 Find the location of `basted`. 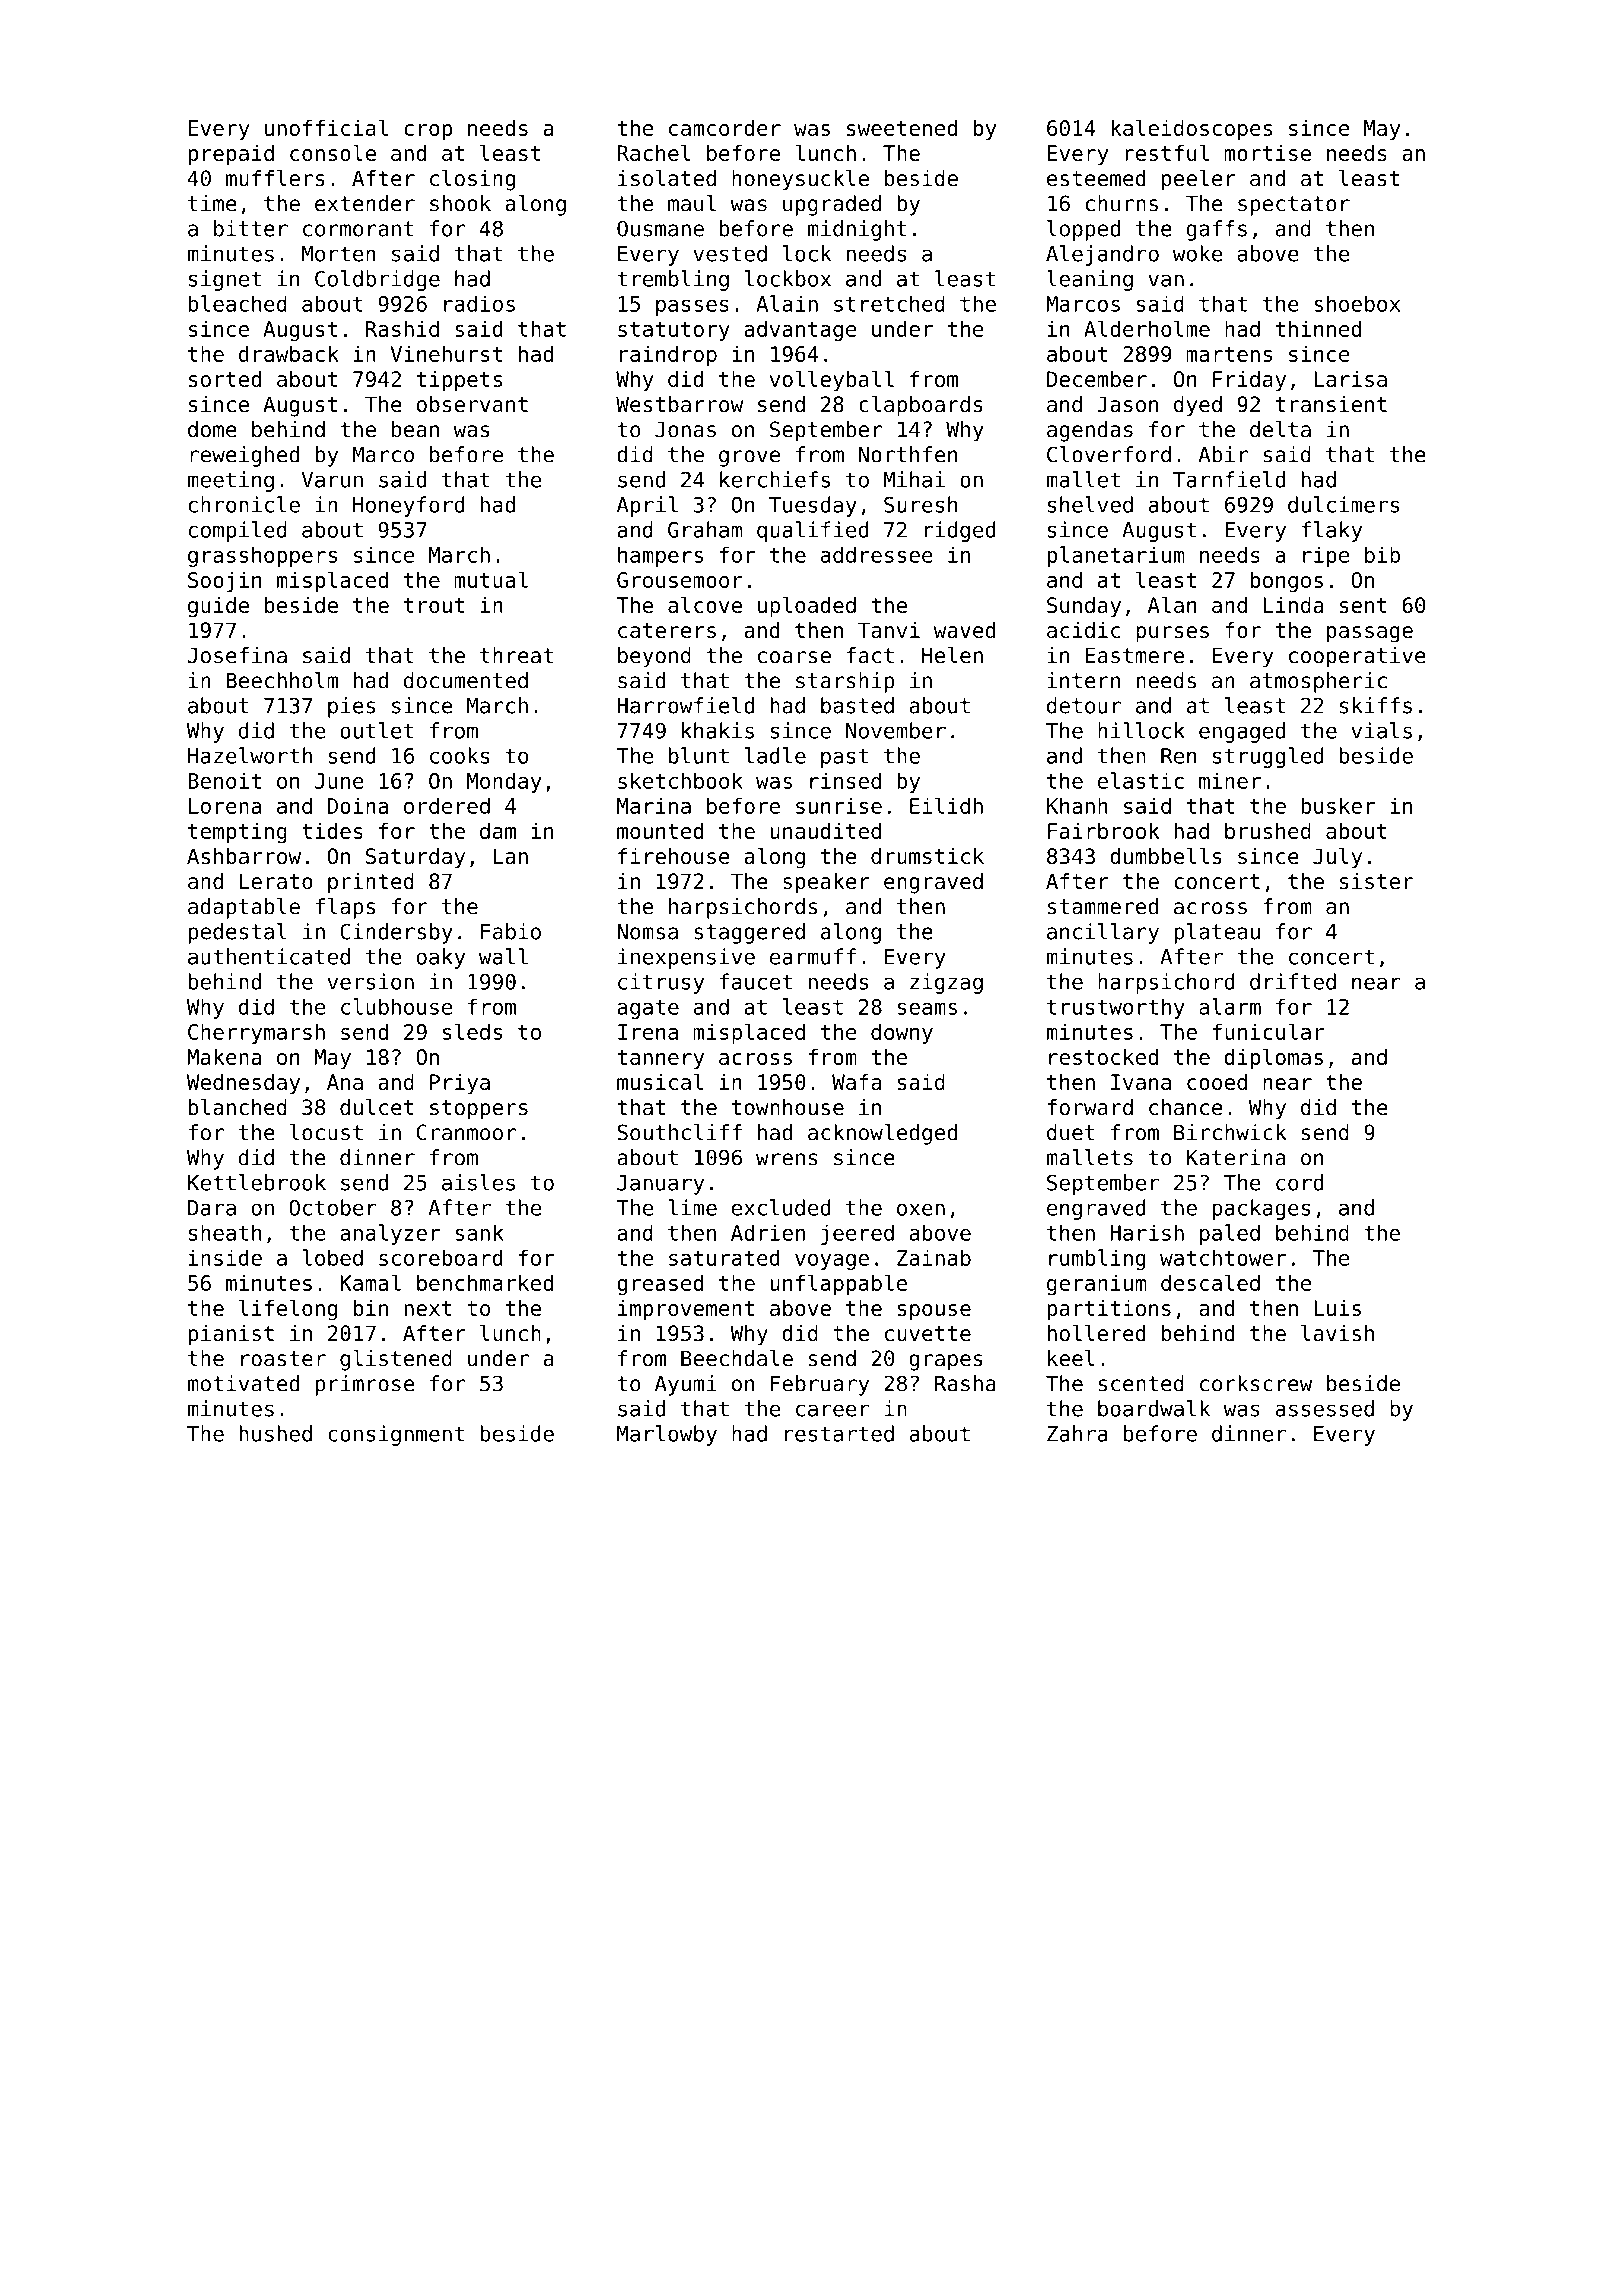

basted is located at coordinates (857, 705).
